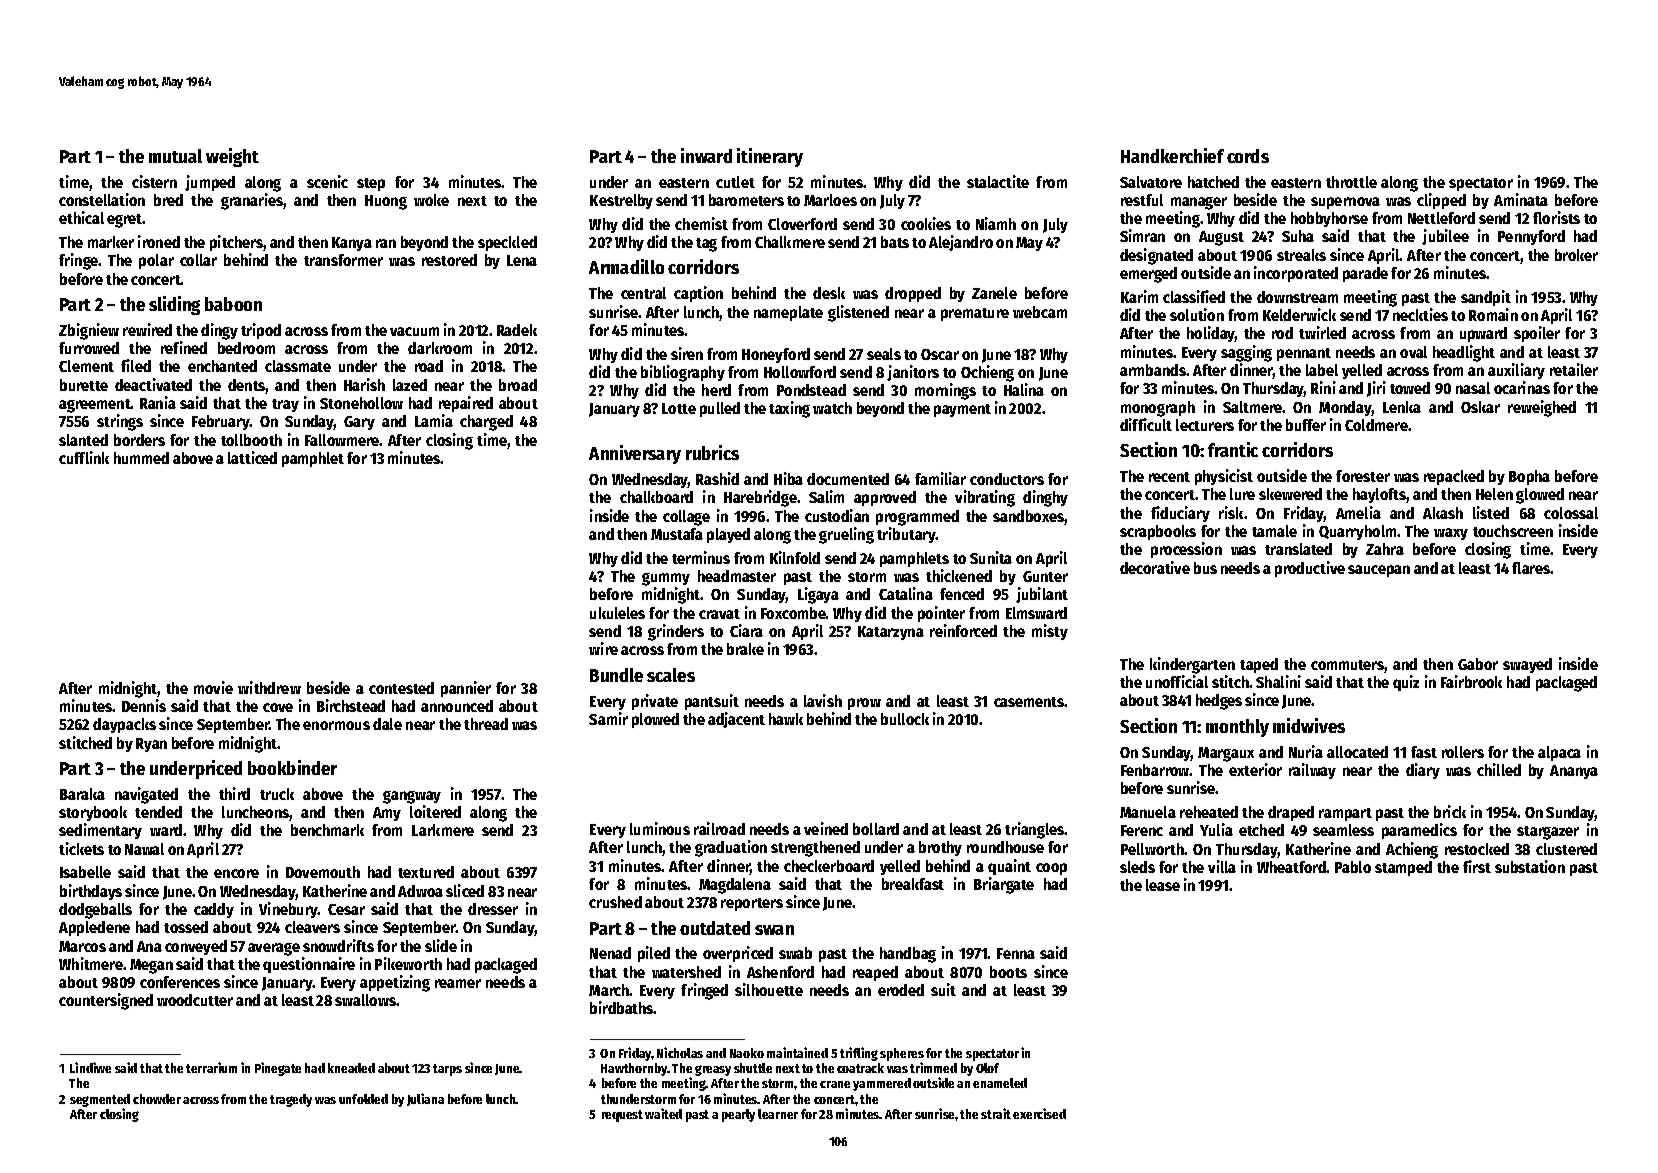  Describe the element at coordinates (144, 705) in the page. I see `Dennis` at that location.
